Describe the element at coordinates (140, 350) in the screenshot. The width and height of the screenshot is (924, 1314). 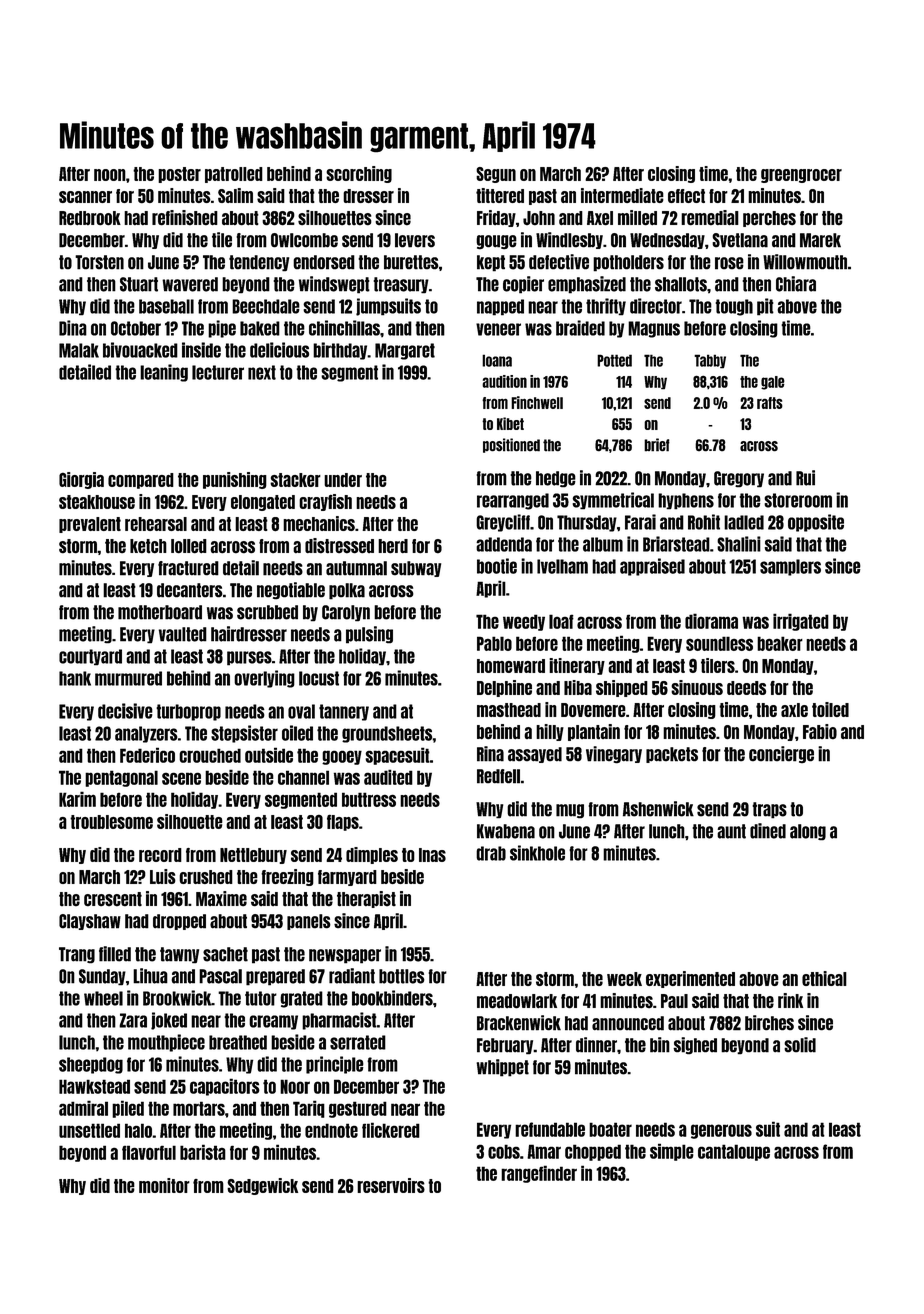
I see `bivouacked` at that location.
